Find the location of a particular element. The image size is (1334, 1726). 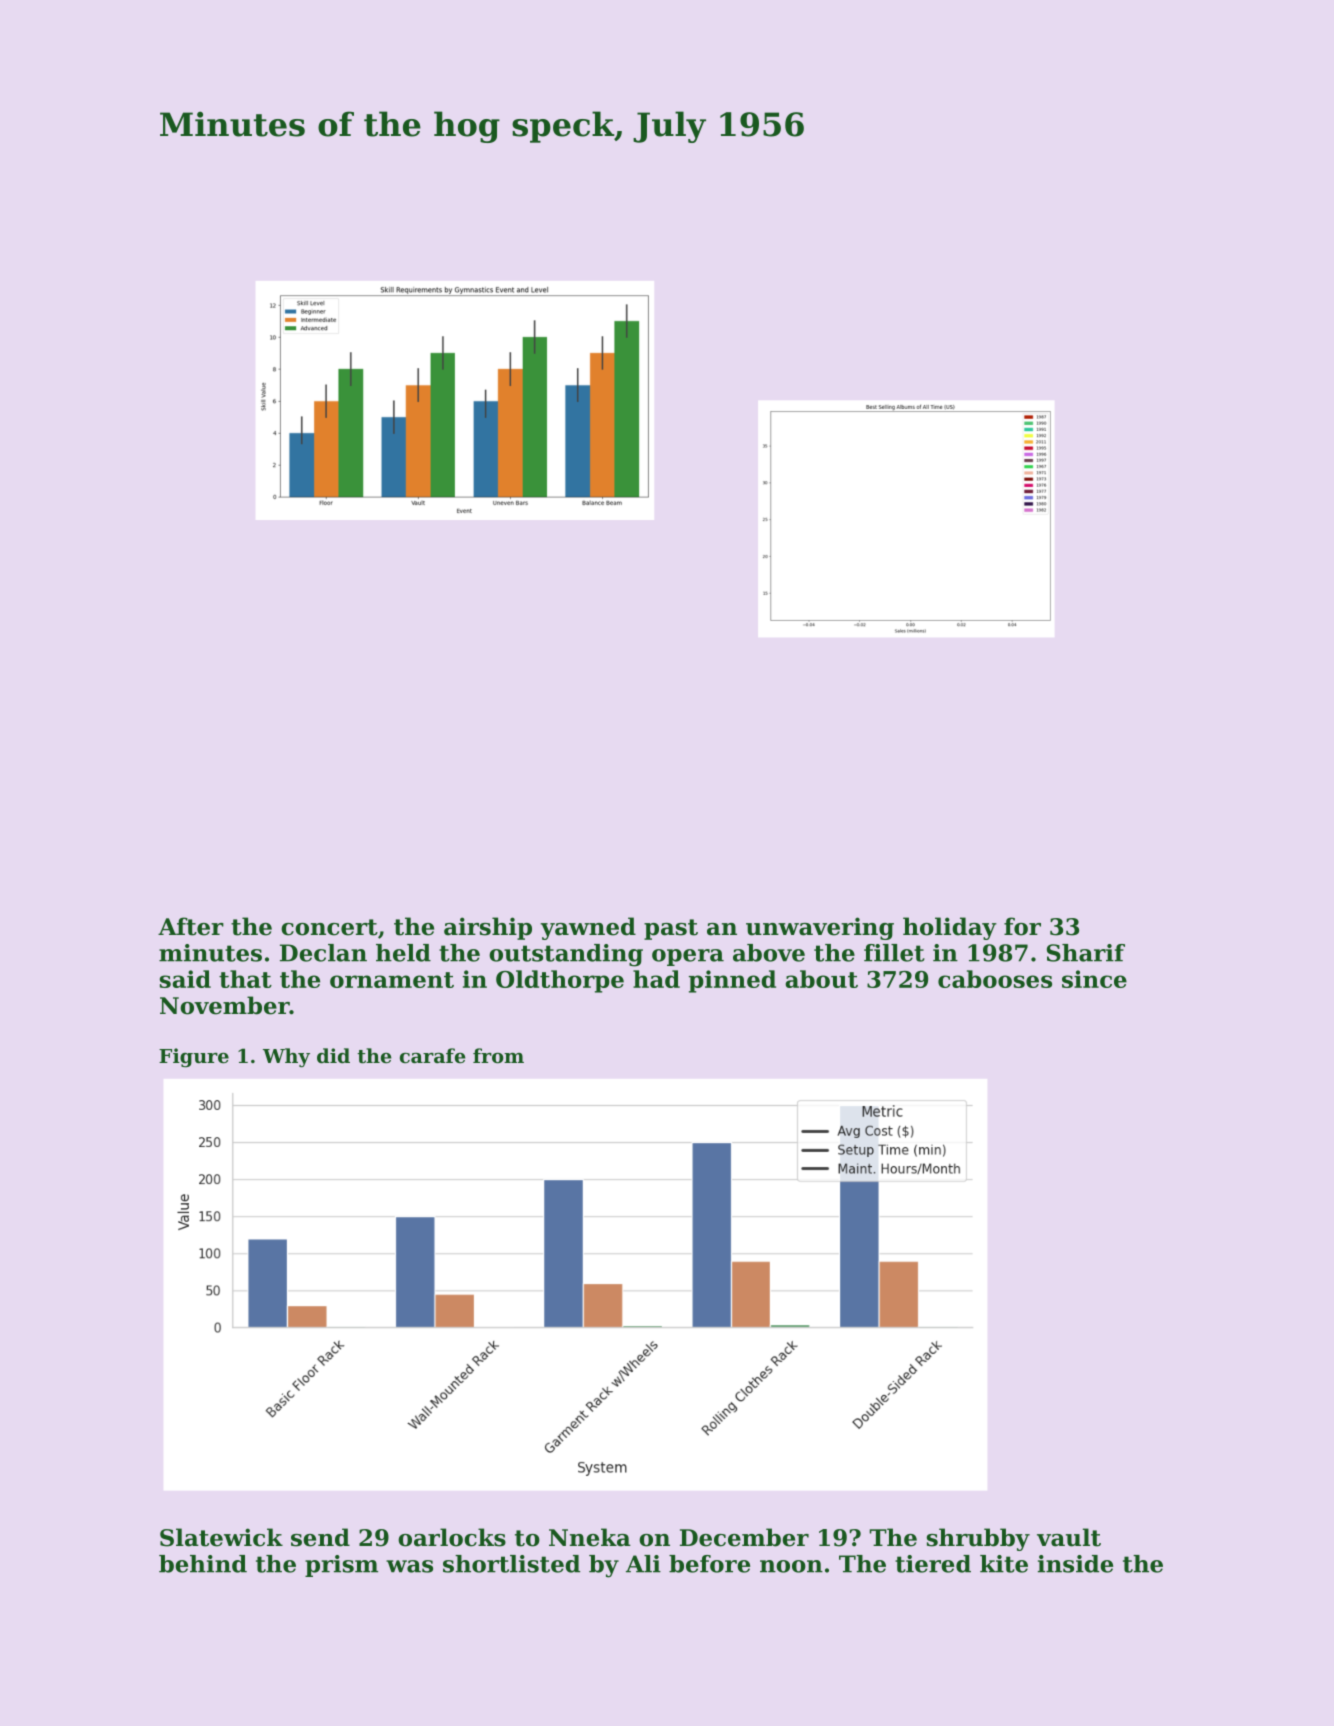

from is located at coordinates (498, 1055).
